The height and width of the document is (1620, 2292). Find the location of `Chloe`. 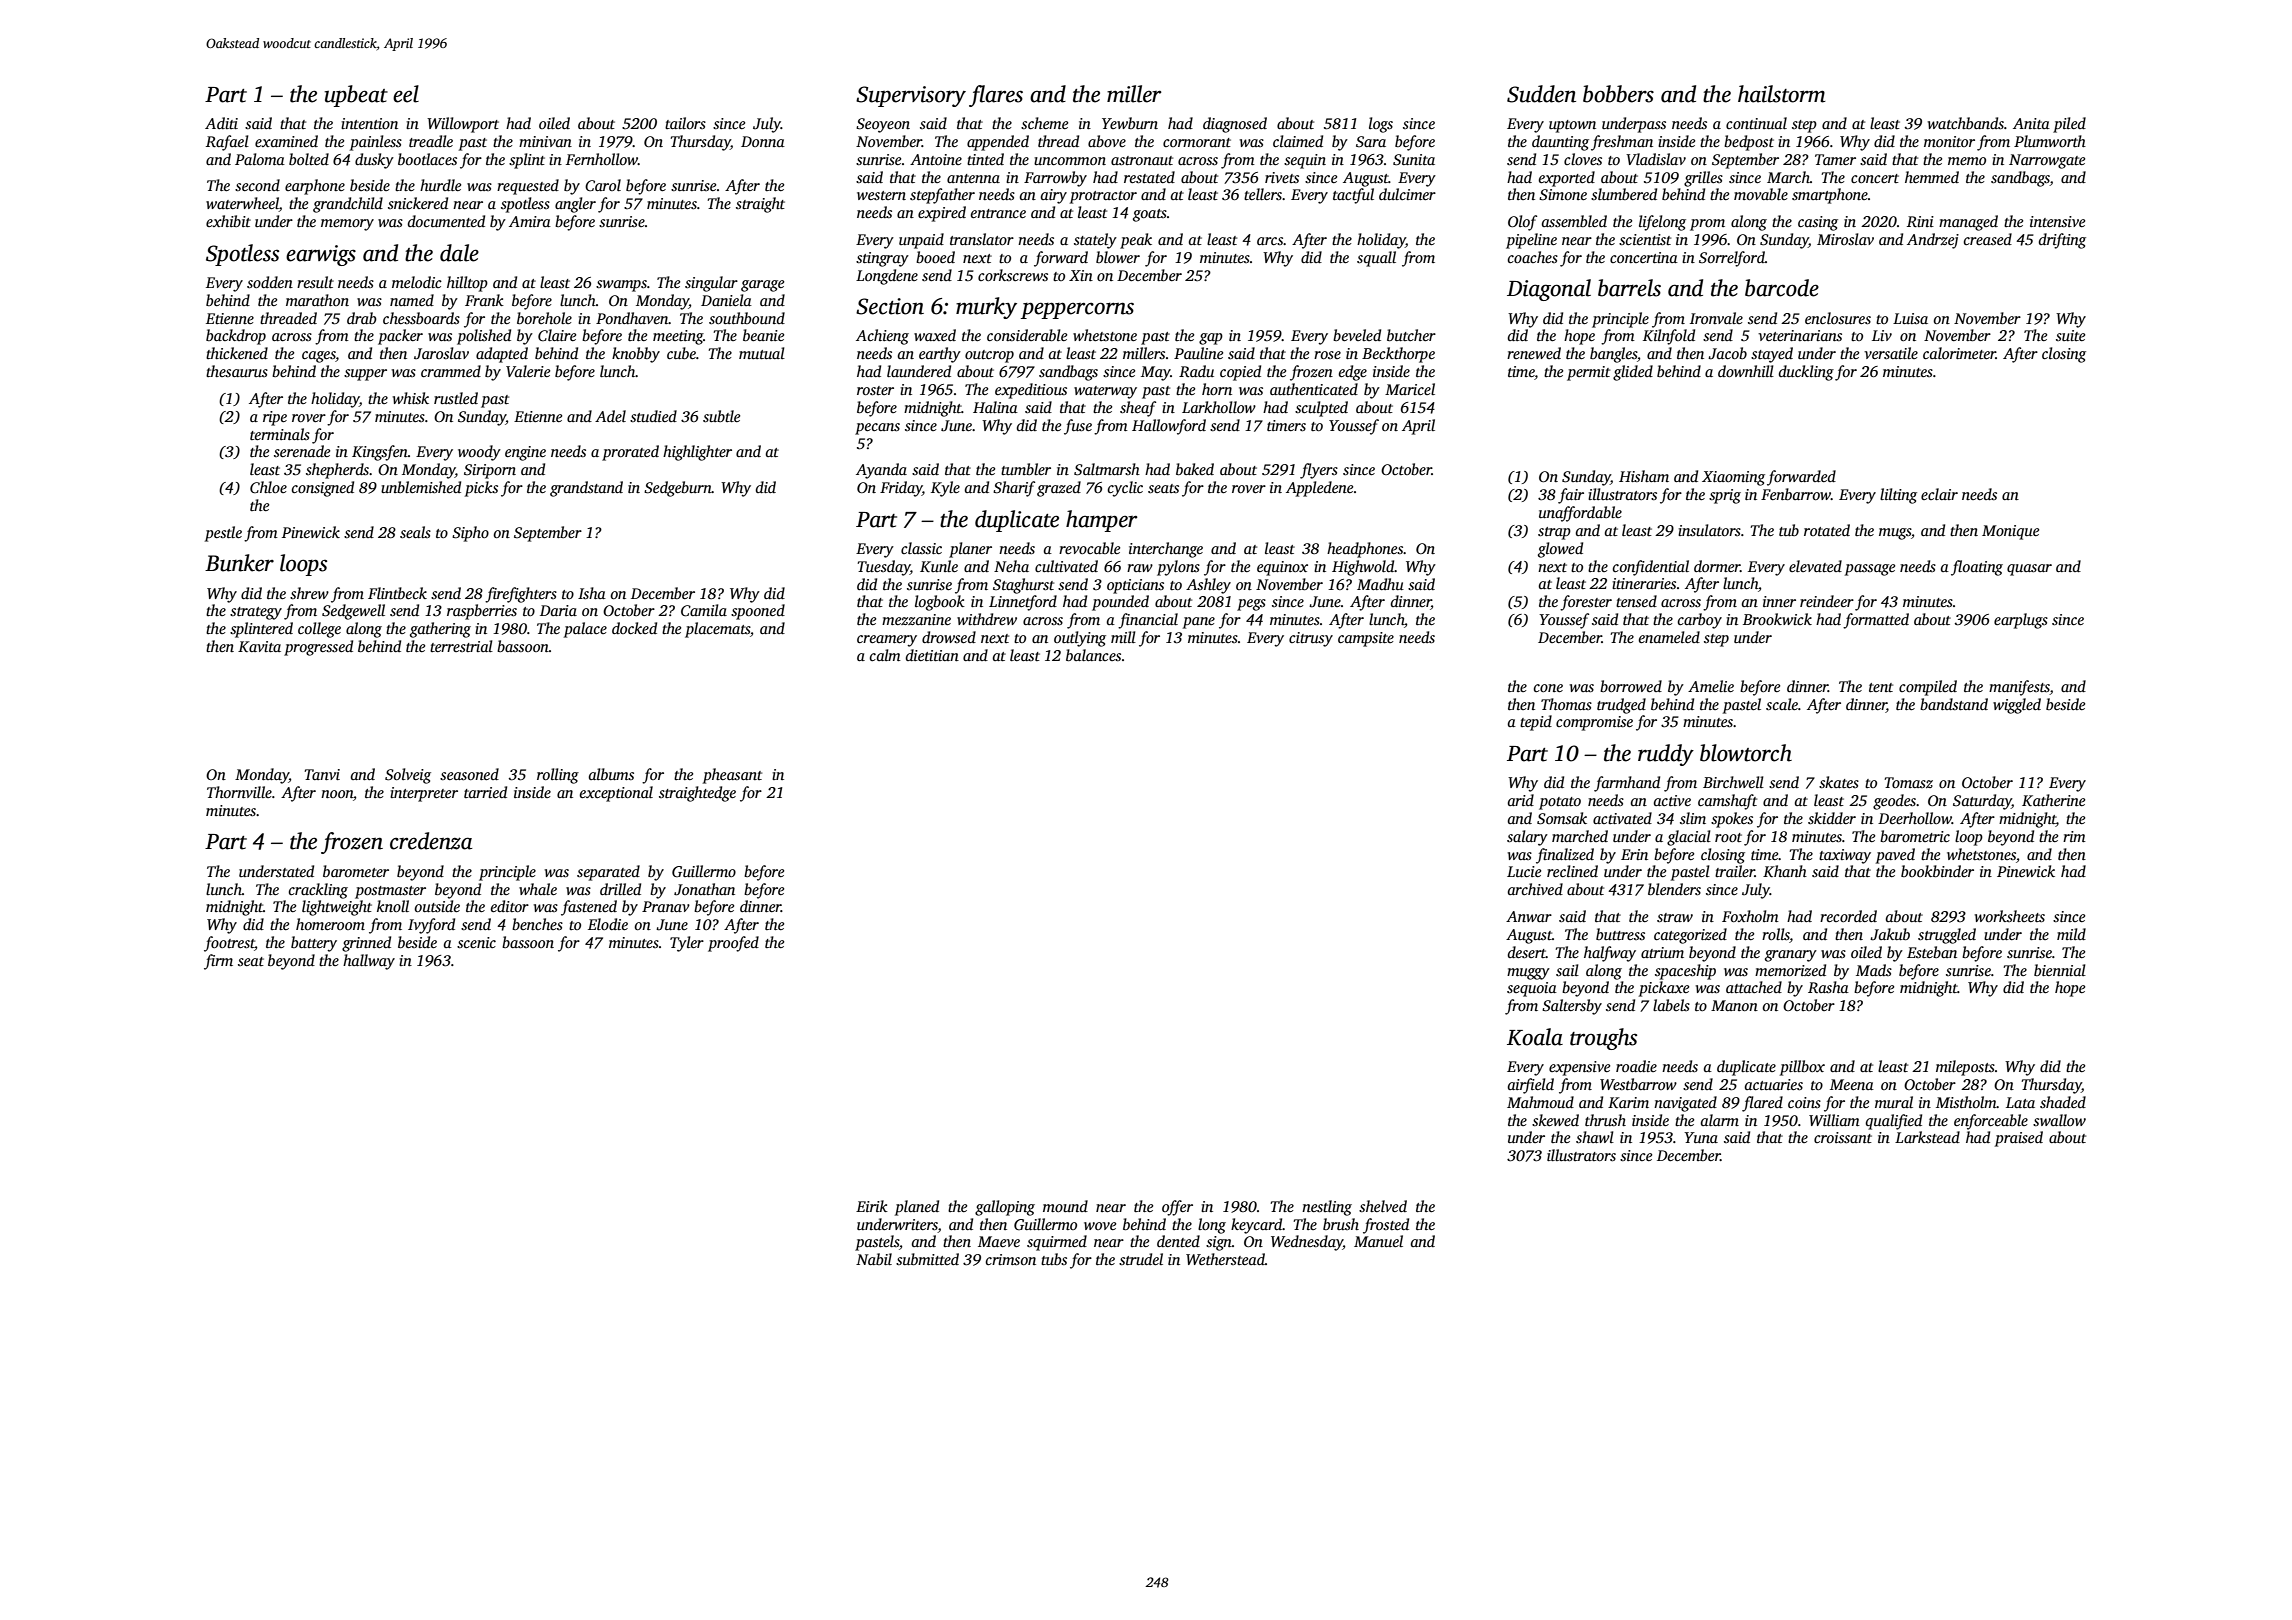

Chloe is located at coordinates (268, 487).
